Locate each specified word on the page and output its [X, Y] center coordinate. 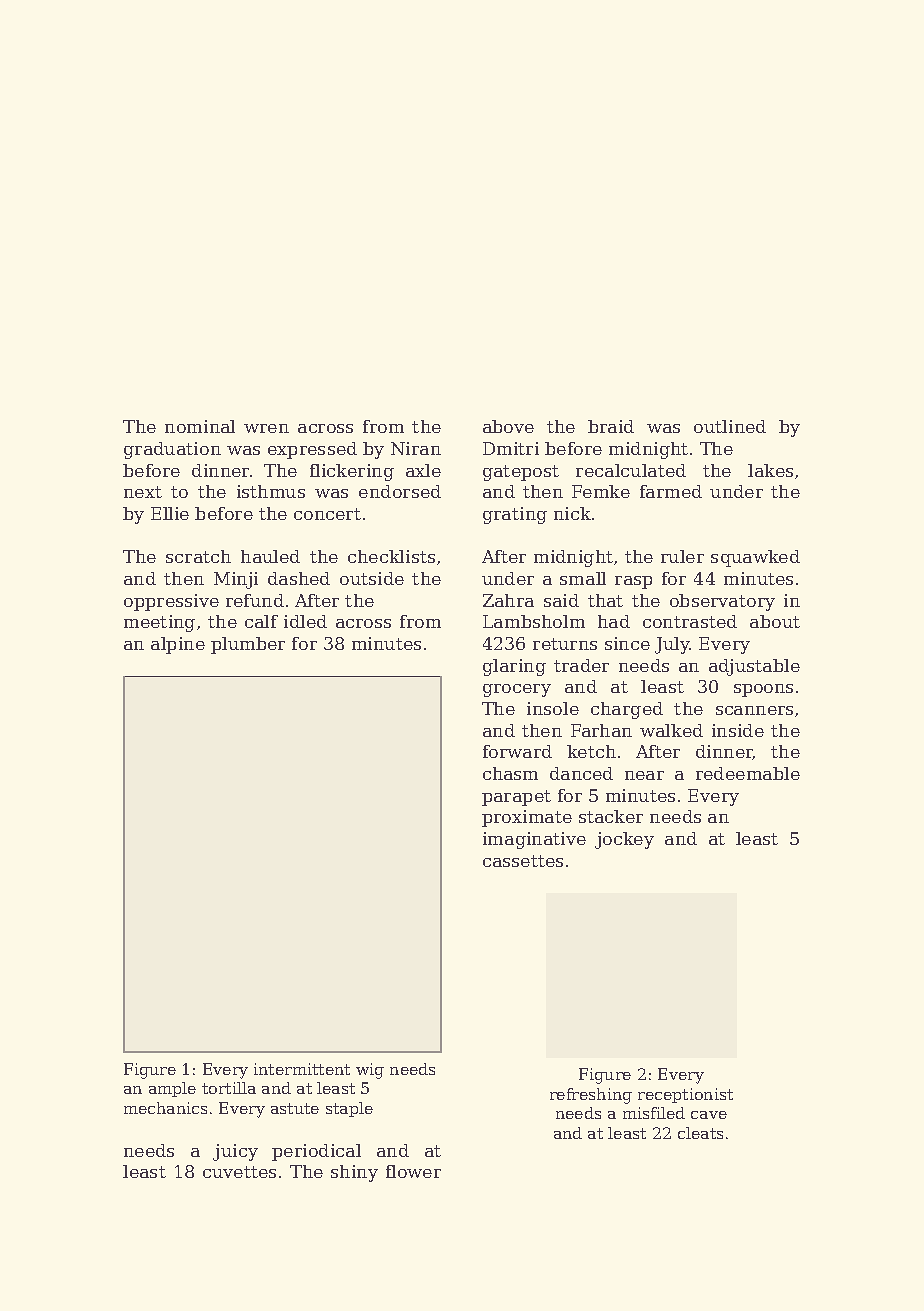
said [561, 600]
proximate [527, 818]
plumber [248, 645]
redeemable [748, 773]
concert [327, 514]
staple [349, 1109]
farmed [671, 491]
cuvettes [239, 1172]
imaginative [534, 840]
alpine [178, 645]
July [672, 645]
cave [709, 1115]
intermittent [302, 1069]
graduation [172, 450]
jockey [624, 840]
